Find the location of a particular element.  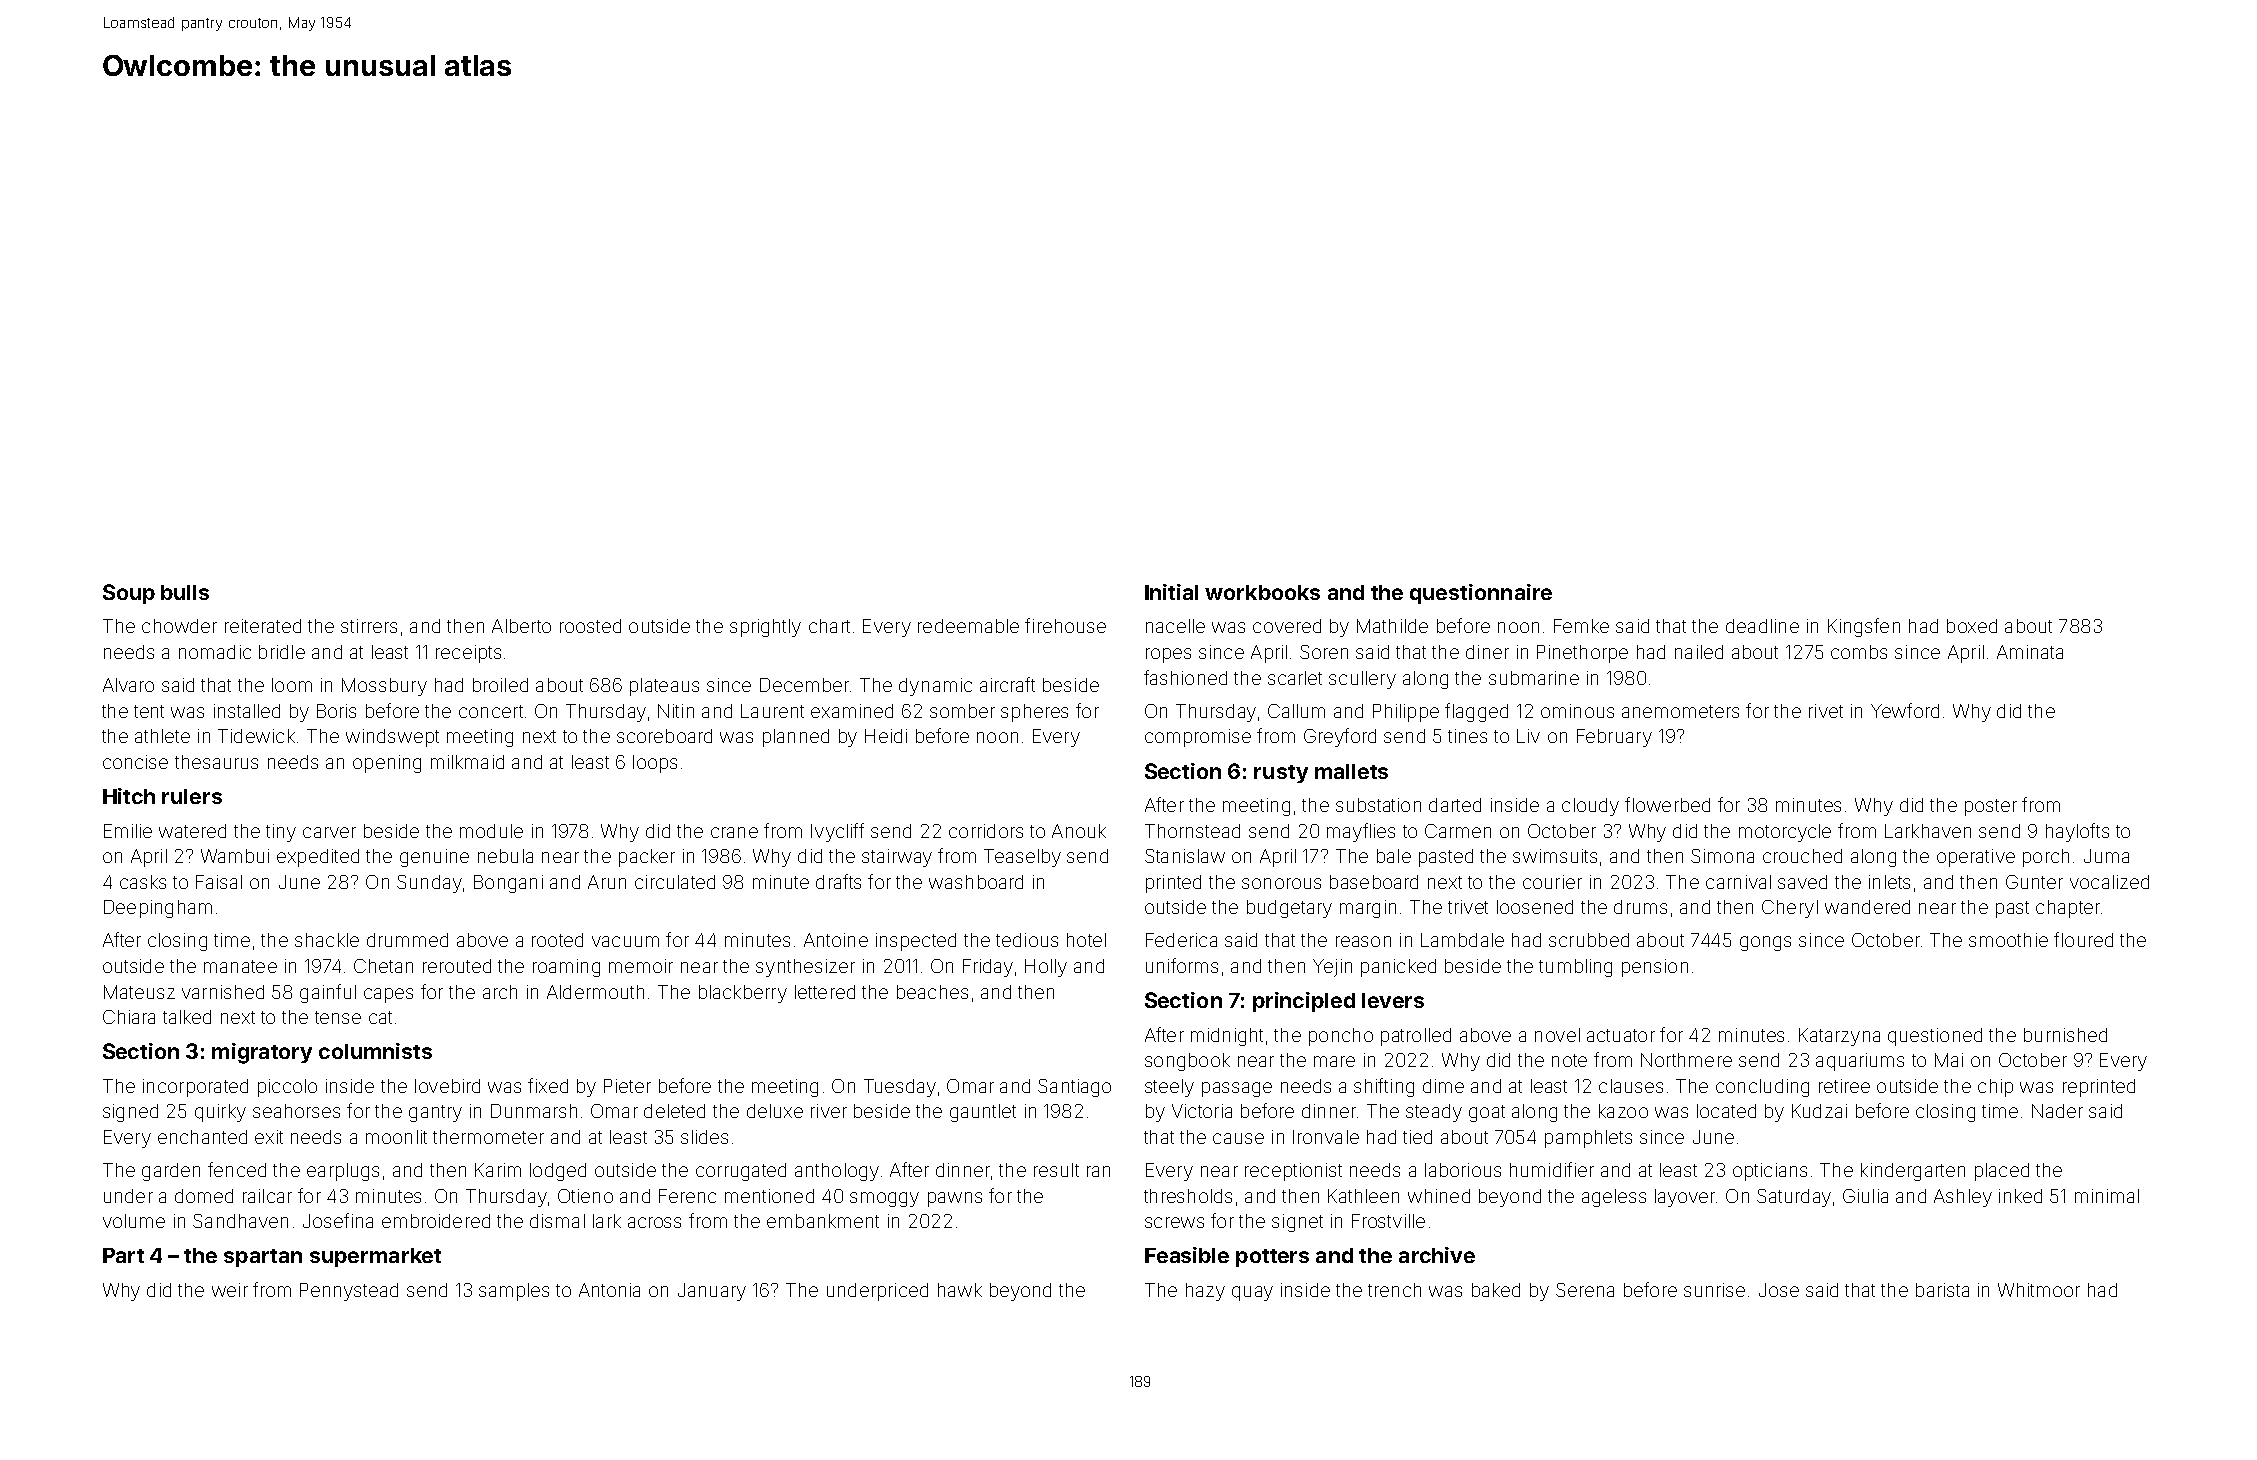

washboard is located at coordinates (976, 882).
